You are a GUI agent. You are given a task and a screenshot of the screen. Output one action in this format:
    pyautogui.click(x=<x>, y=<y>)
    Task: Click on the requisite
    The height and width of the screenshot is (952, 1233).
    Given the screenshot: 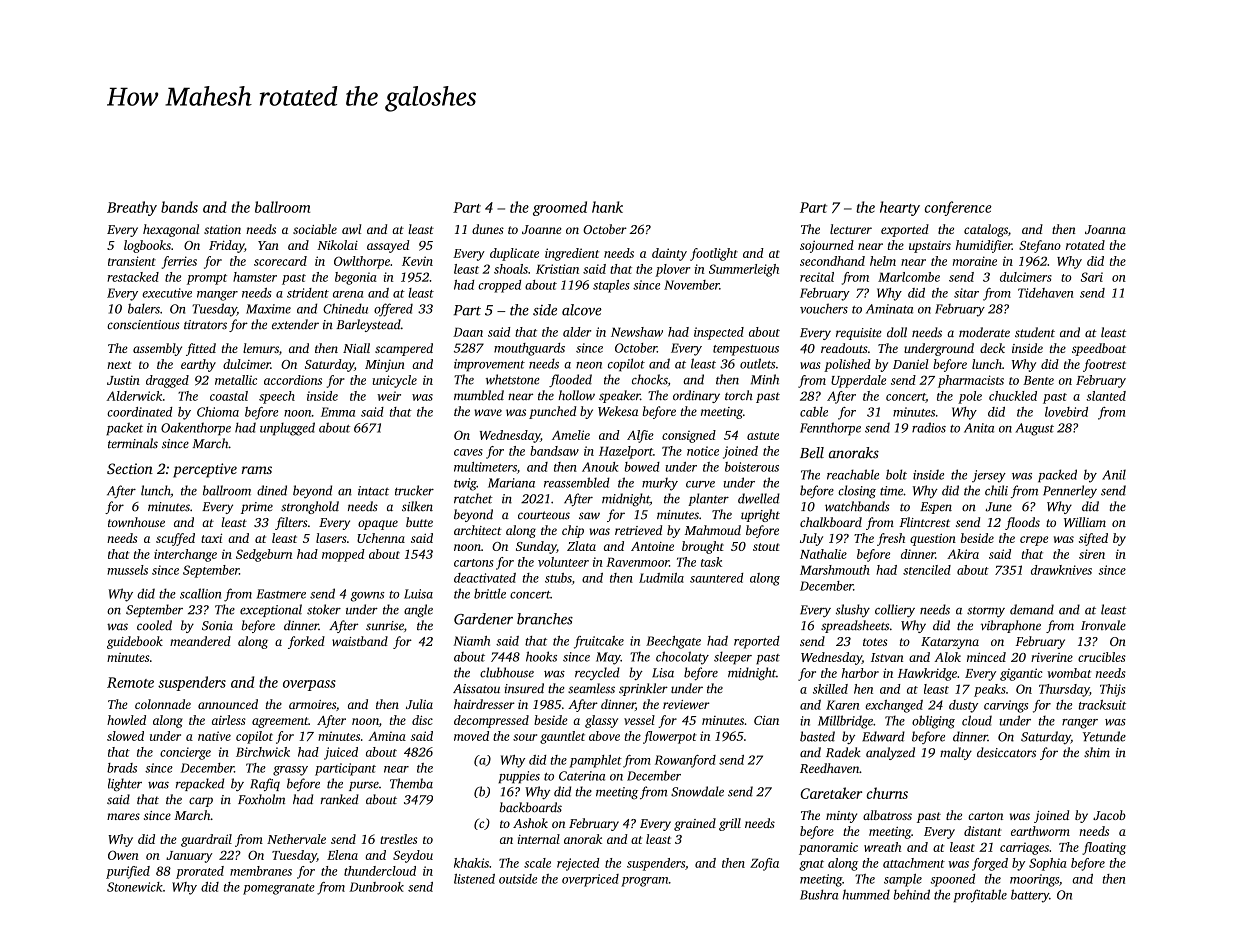 What is the action you would take?
    pyautogui.click(x=858, y=334)
